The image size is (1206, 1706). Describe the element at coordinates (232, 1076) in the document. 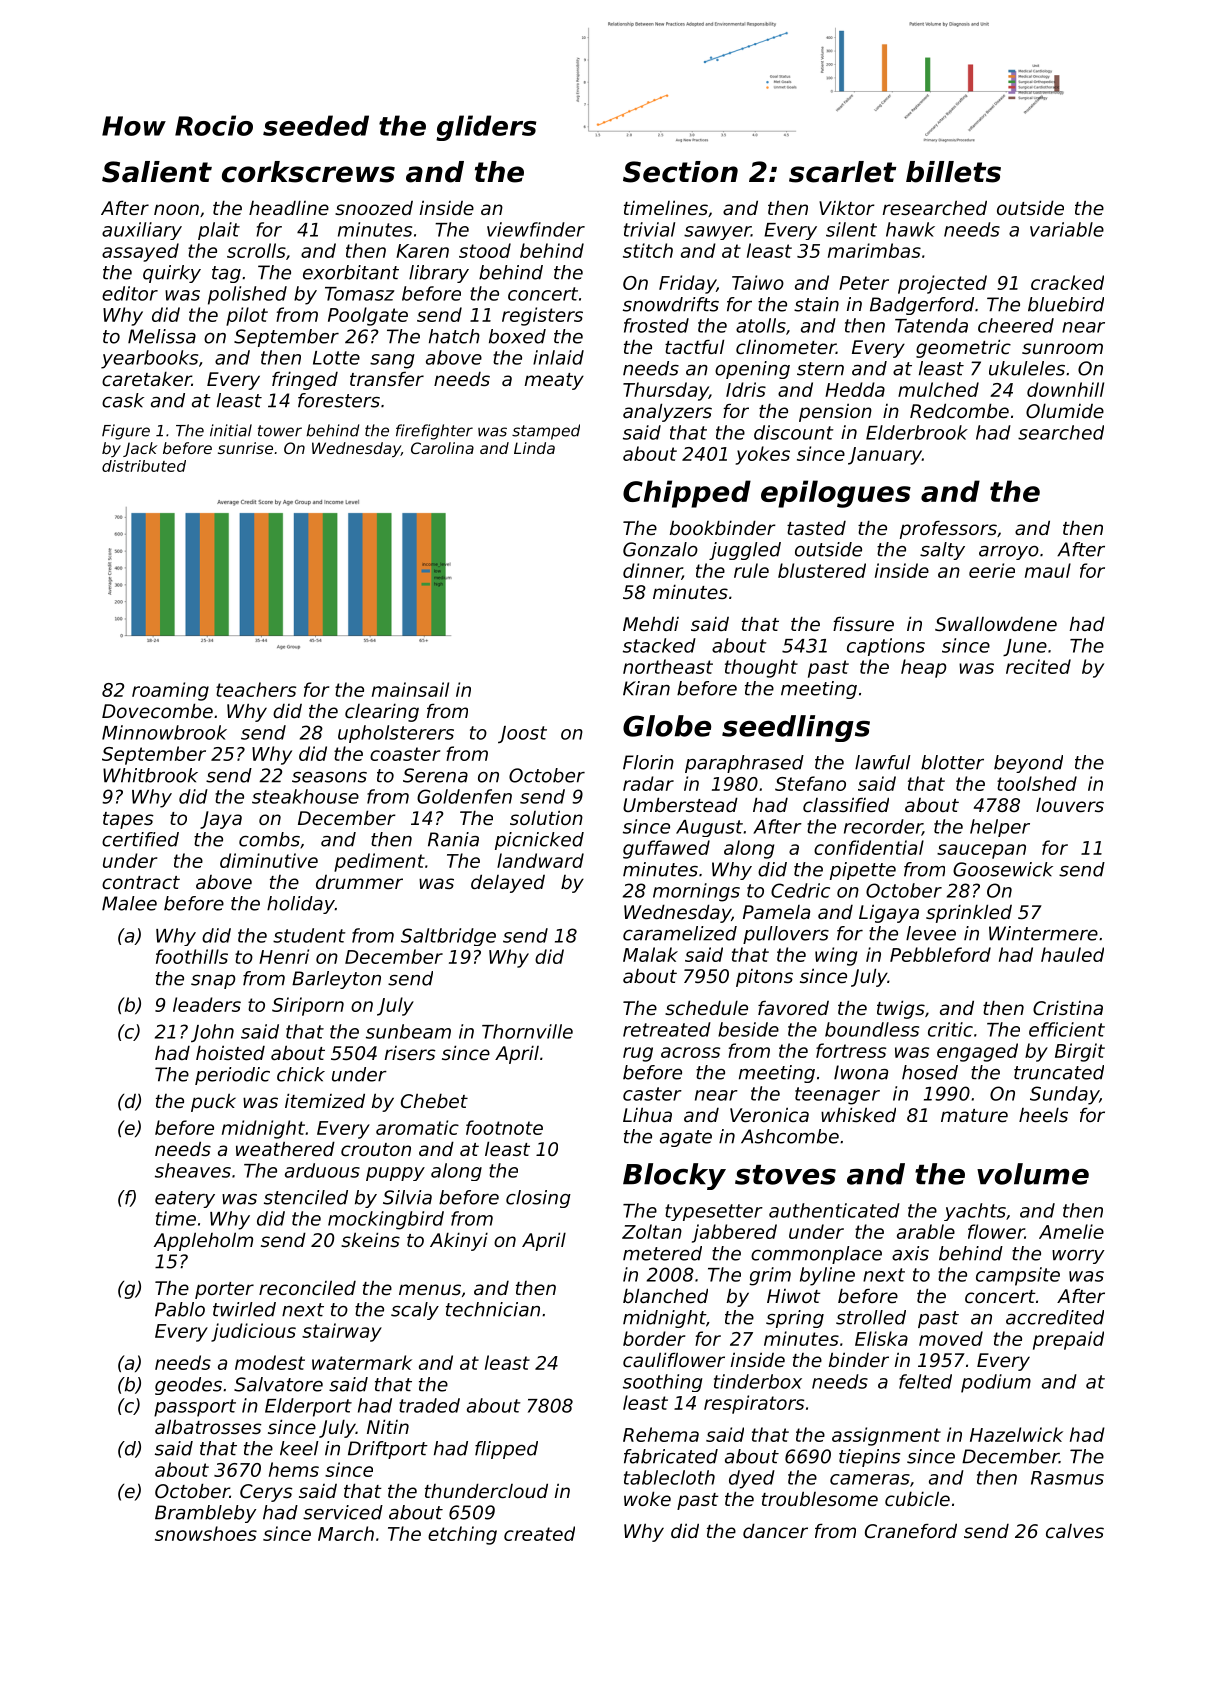

I see `periodic` at that location.
